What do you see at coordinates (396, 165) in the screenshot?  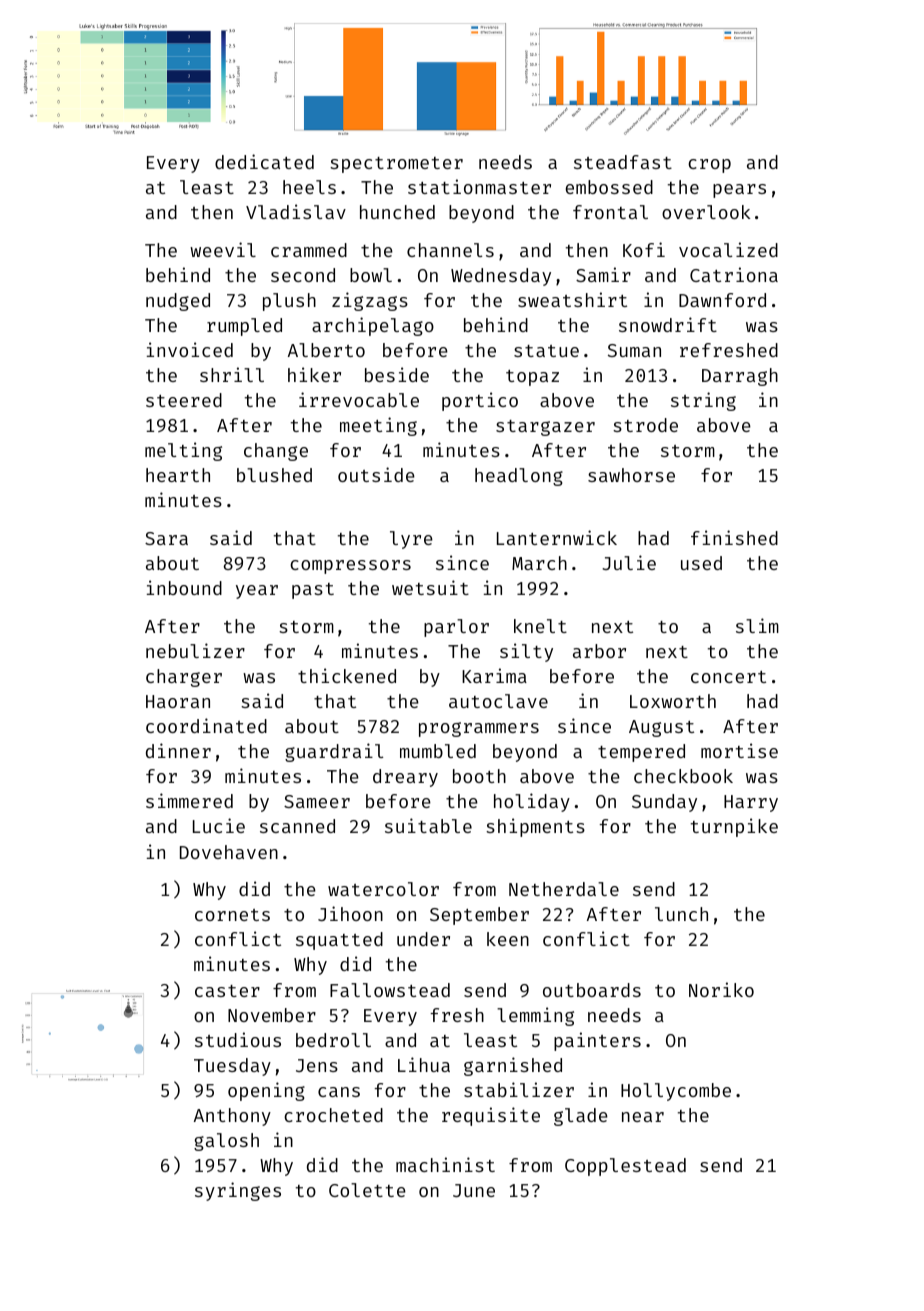 I see `spectrometer` at bounding box center [396, 165].
